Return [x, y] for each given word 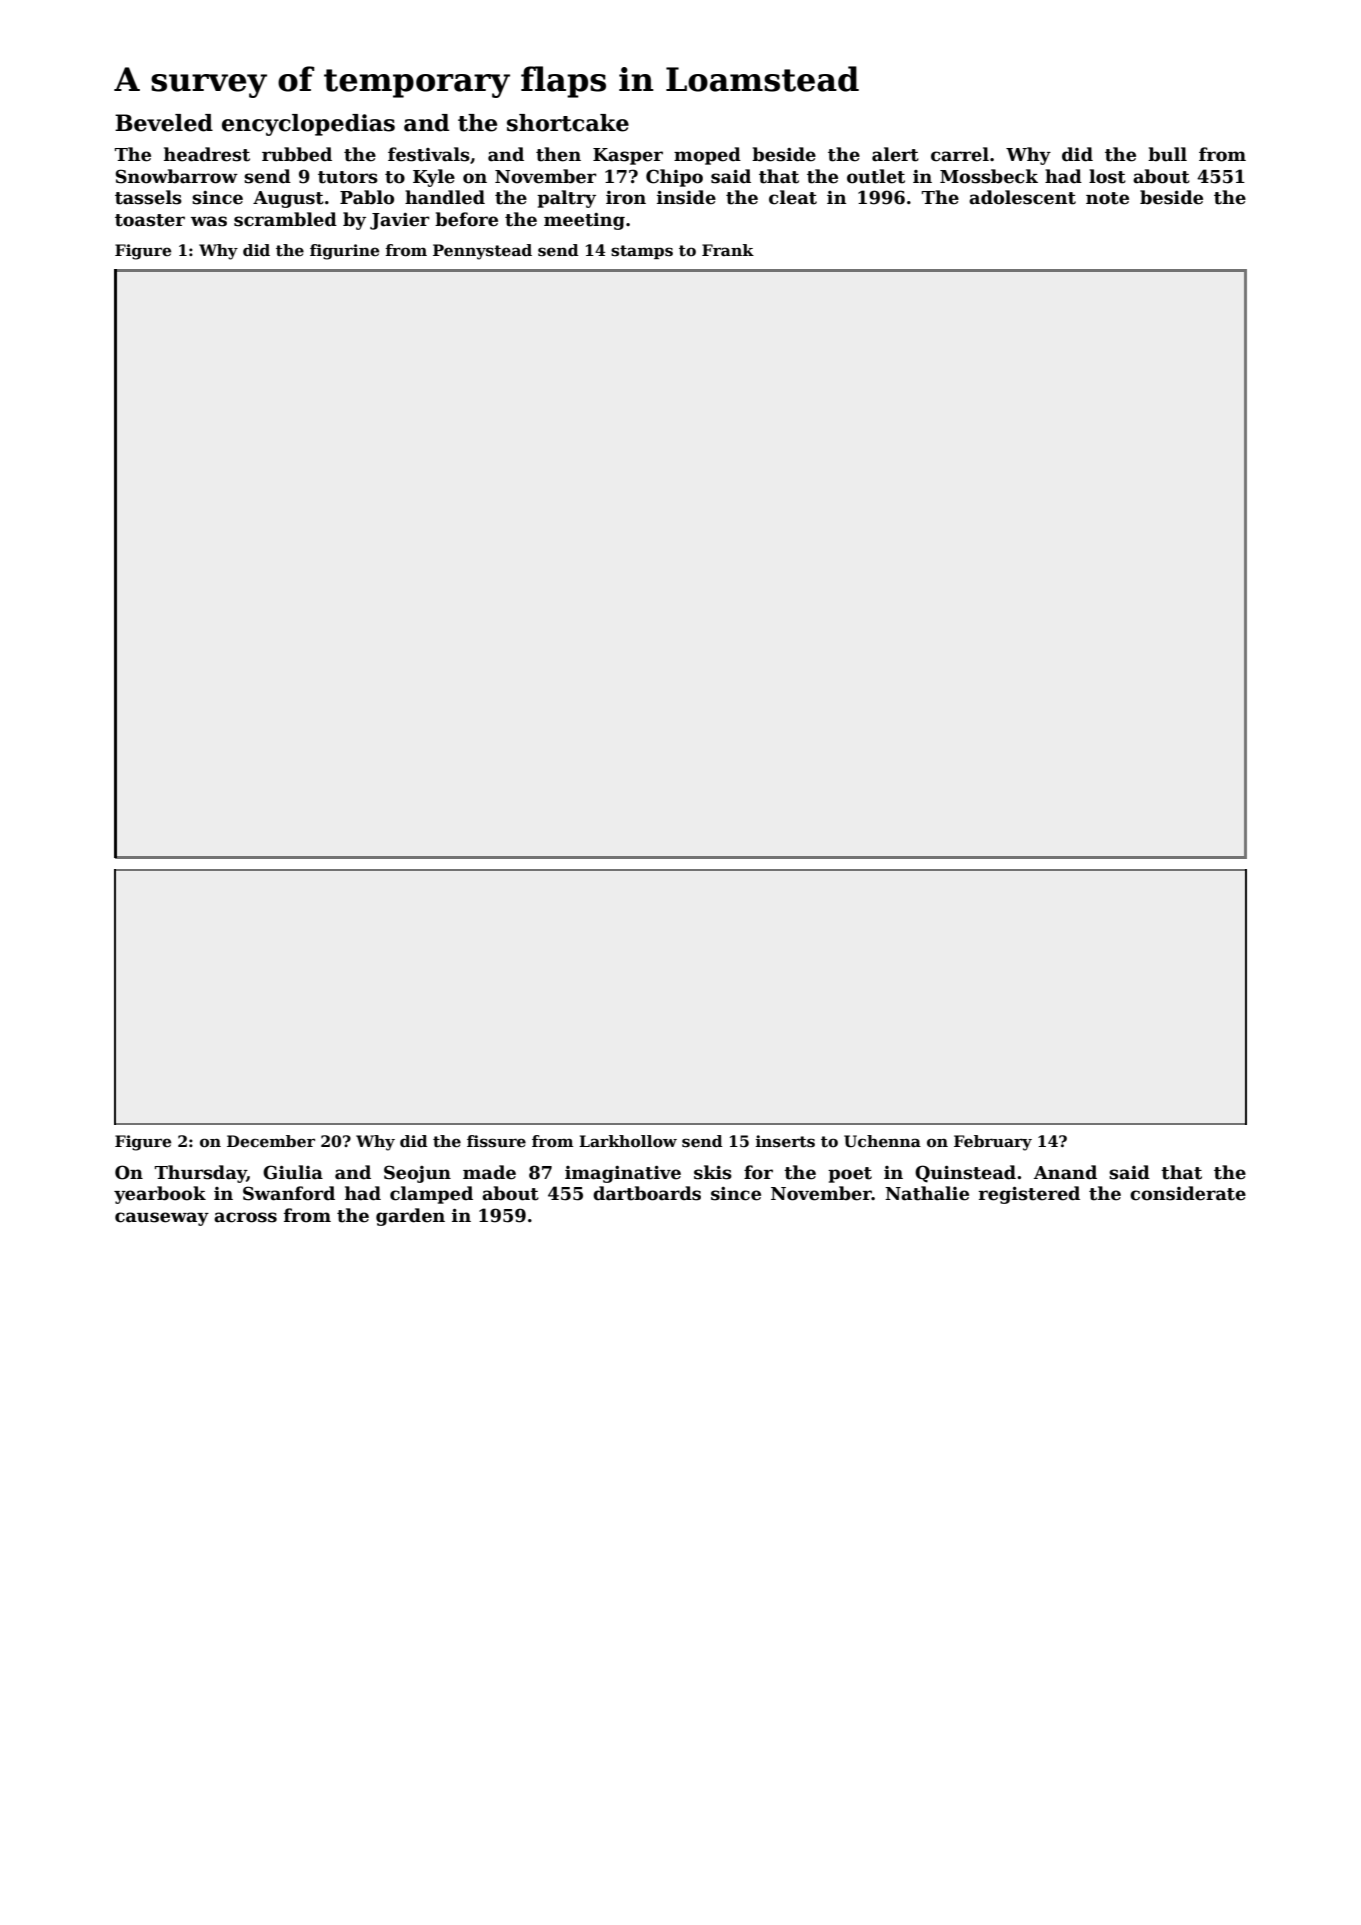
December [271, 1141]
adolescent [1022, 197]
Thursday [201, 1174]
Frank [728, 250]
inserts [785, 1141]
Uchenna [882, 1141]
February [993, 1143]
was [209, 221]
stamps [642, 252]
